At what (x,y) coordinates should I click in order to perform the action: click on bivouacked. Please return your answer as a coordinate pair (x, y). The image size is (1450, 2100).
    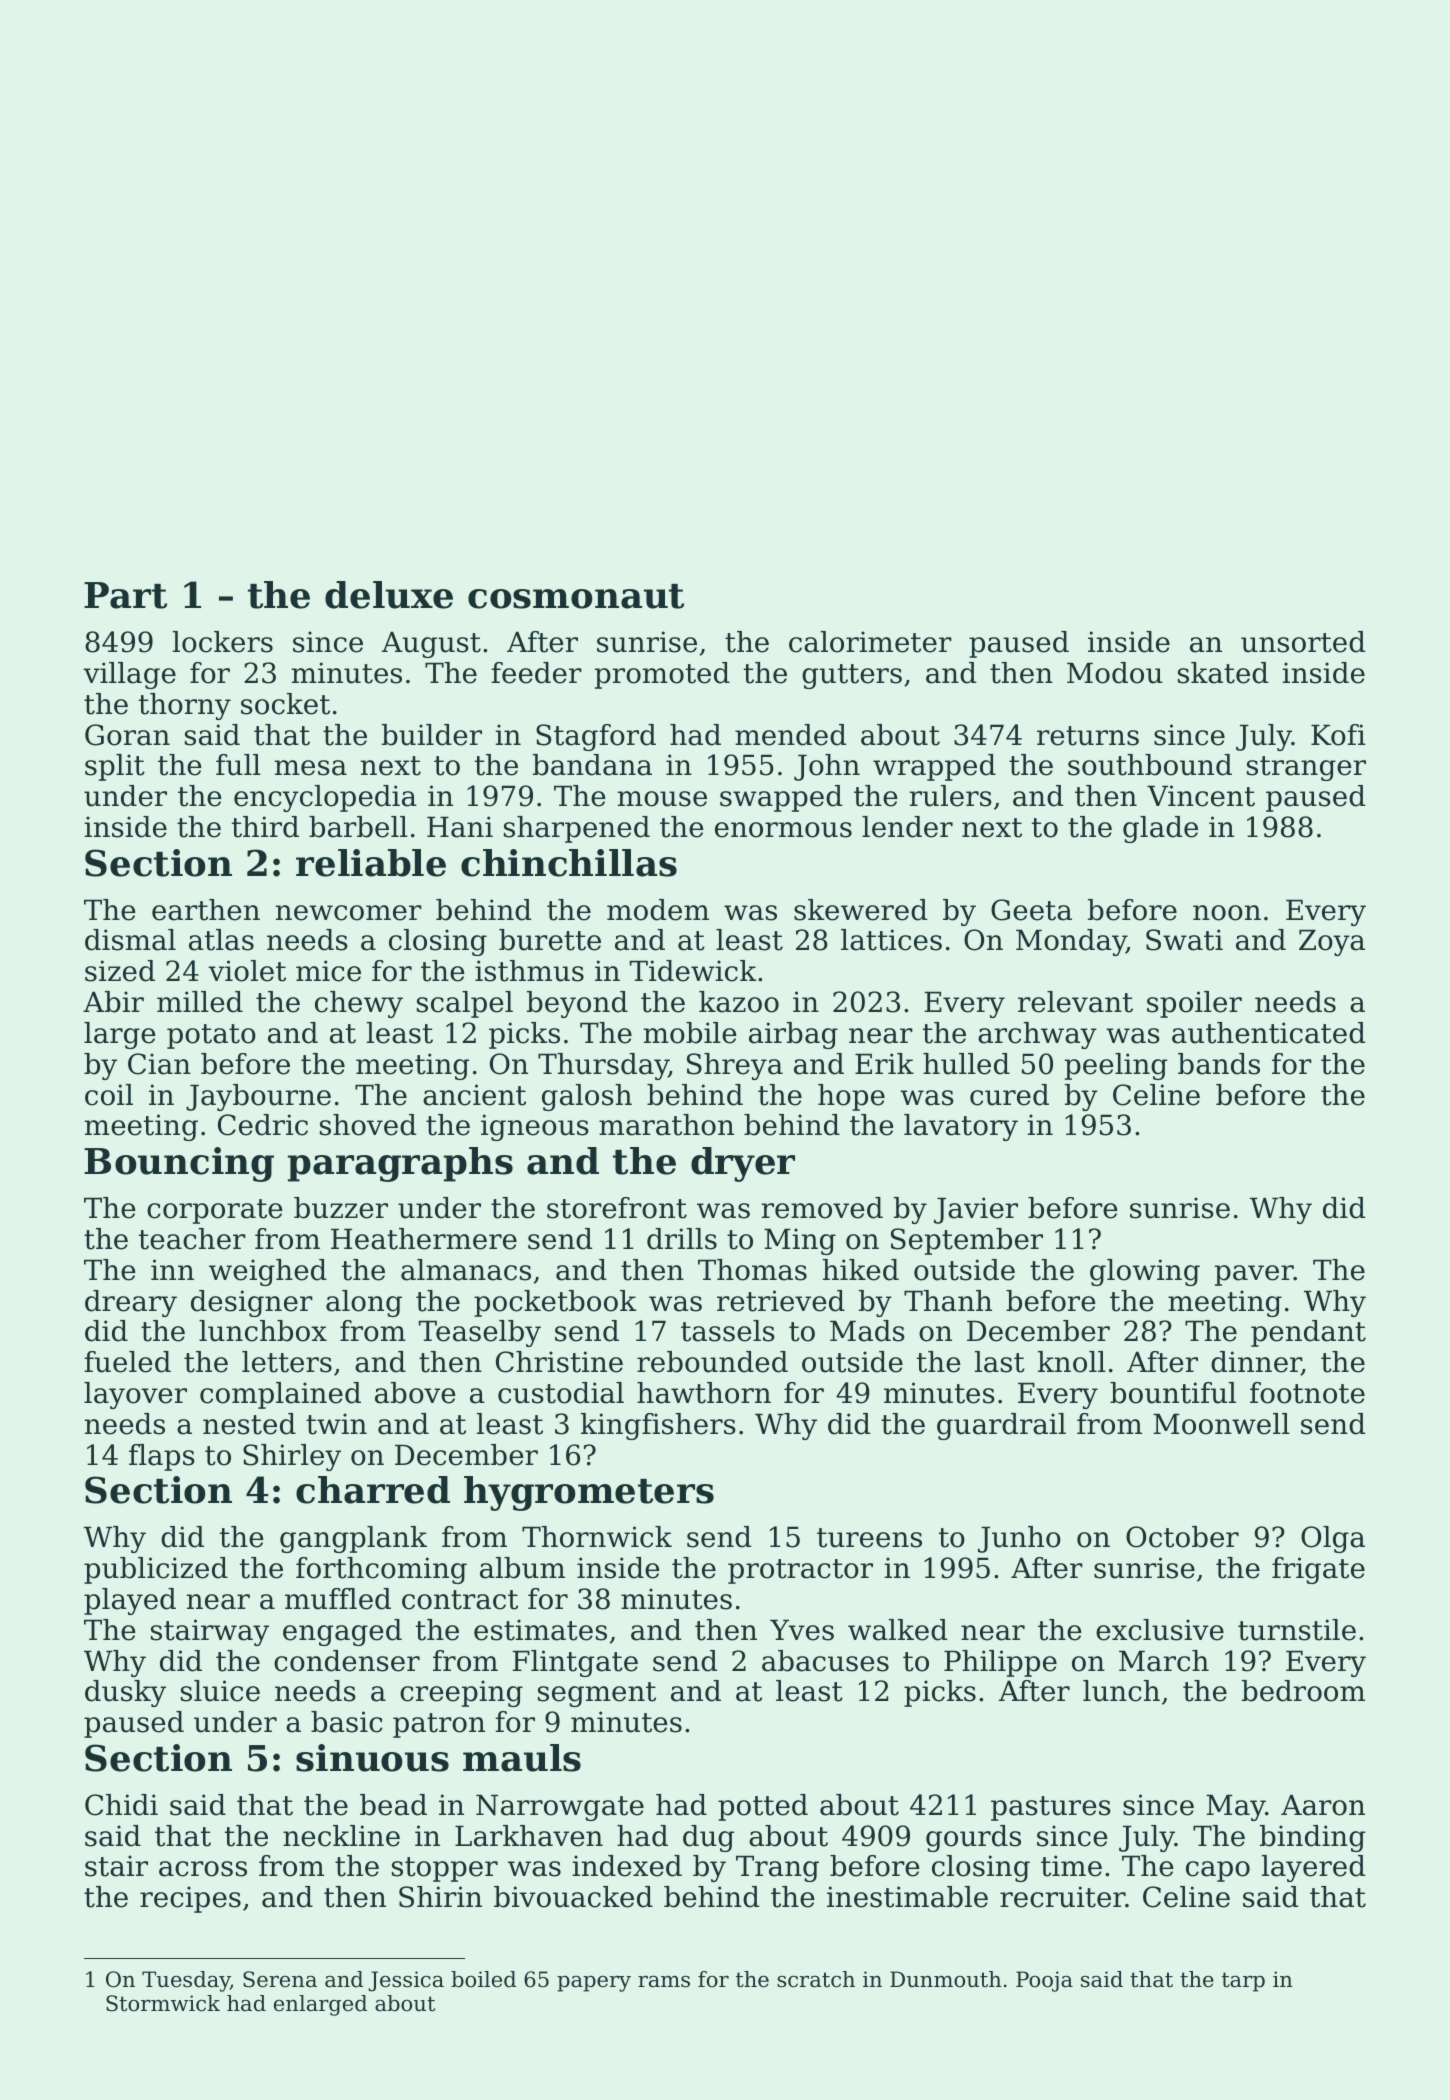
    Looking at the image, I should click on (573, 1897).
